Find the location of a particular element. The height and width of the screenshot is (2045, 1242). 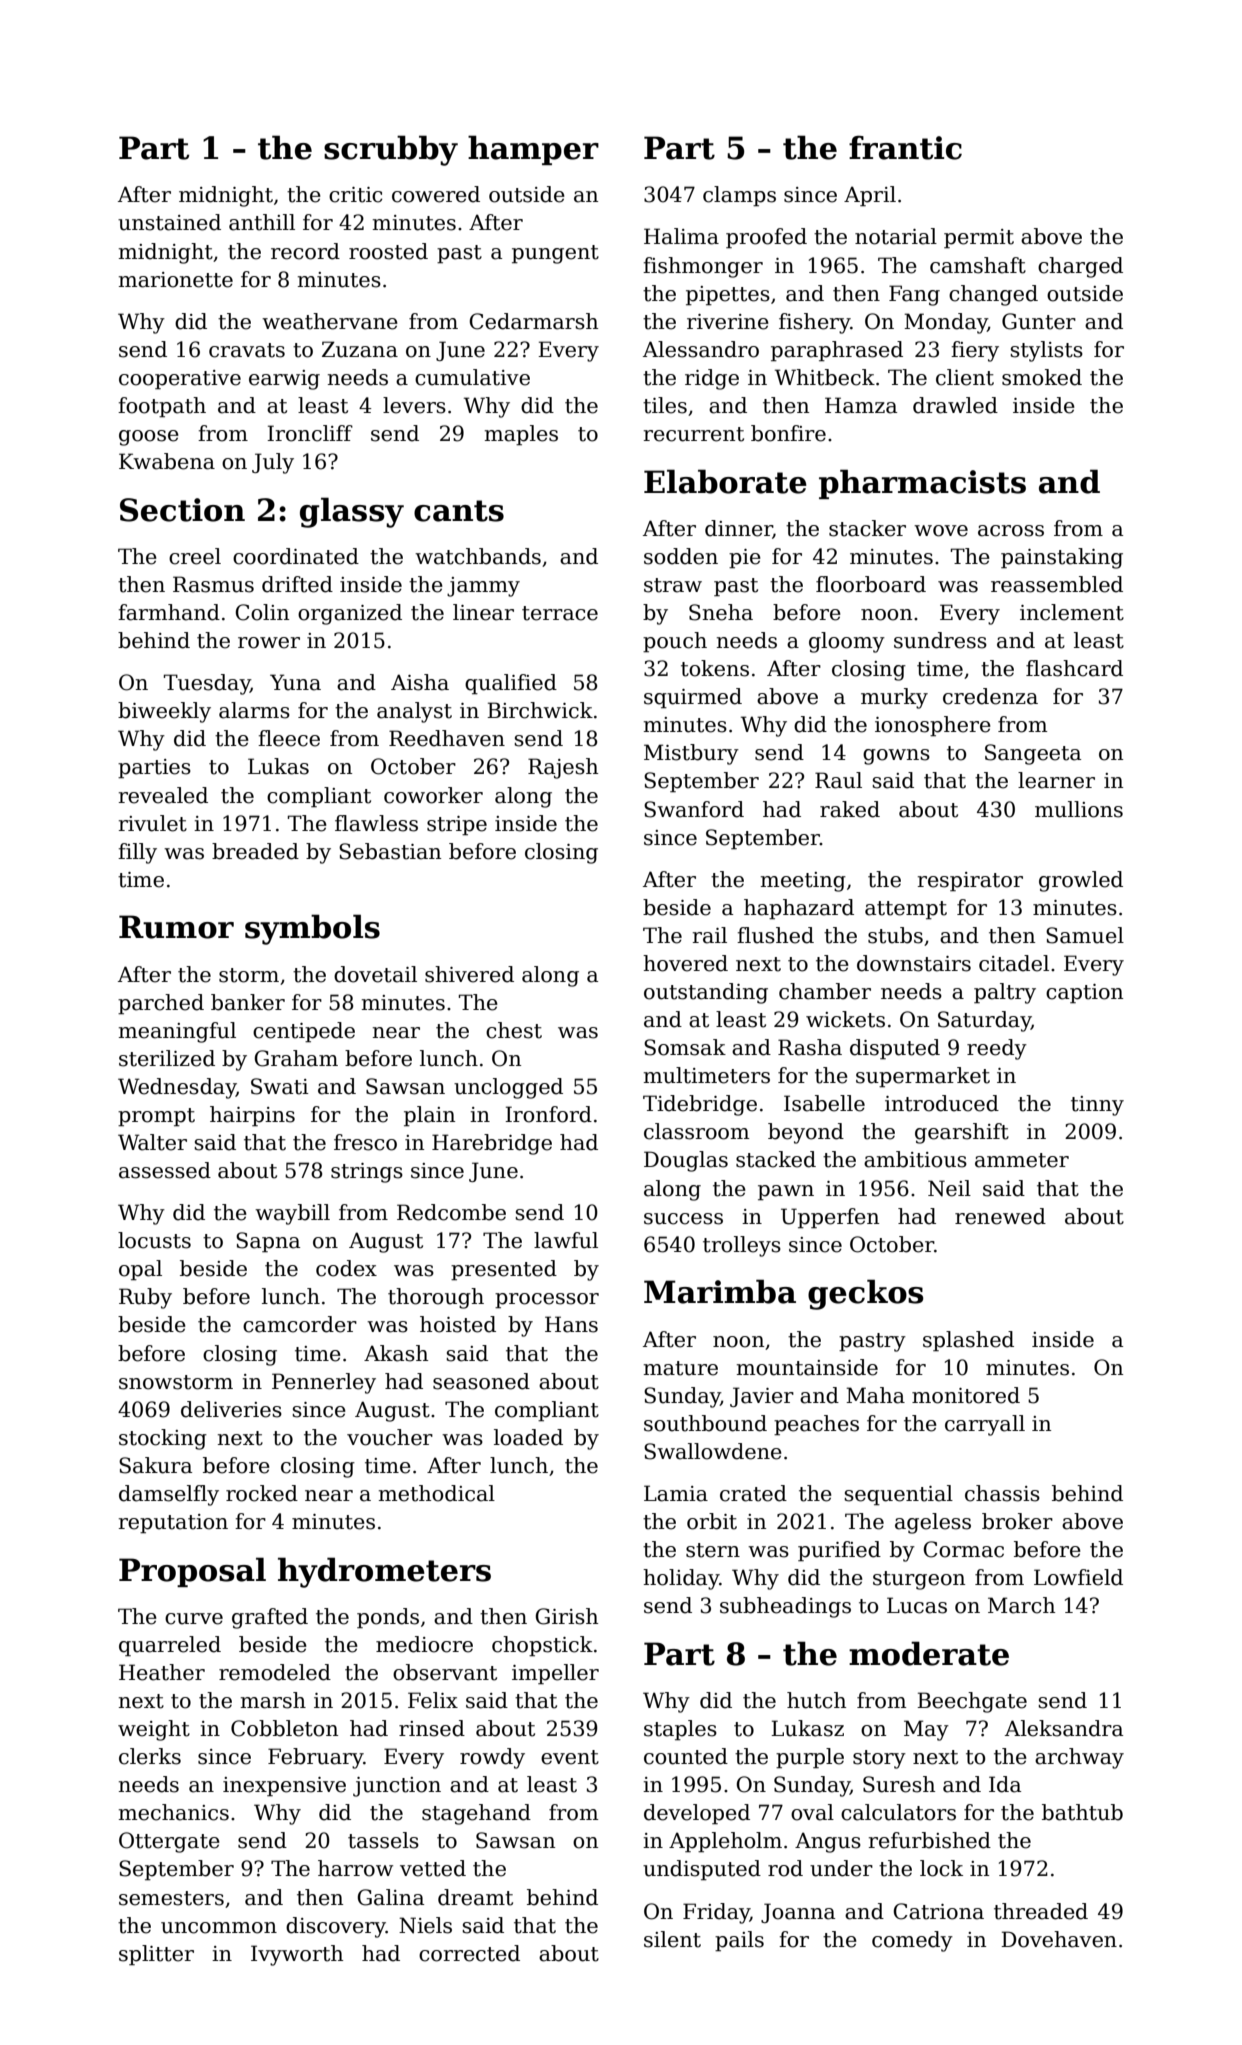

stripe is located at coordinates (457, 826).
